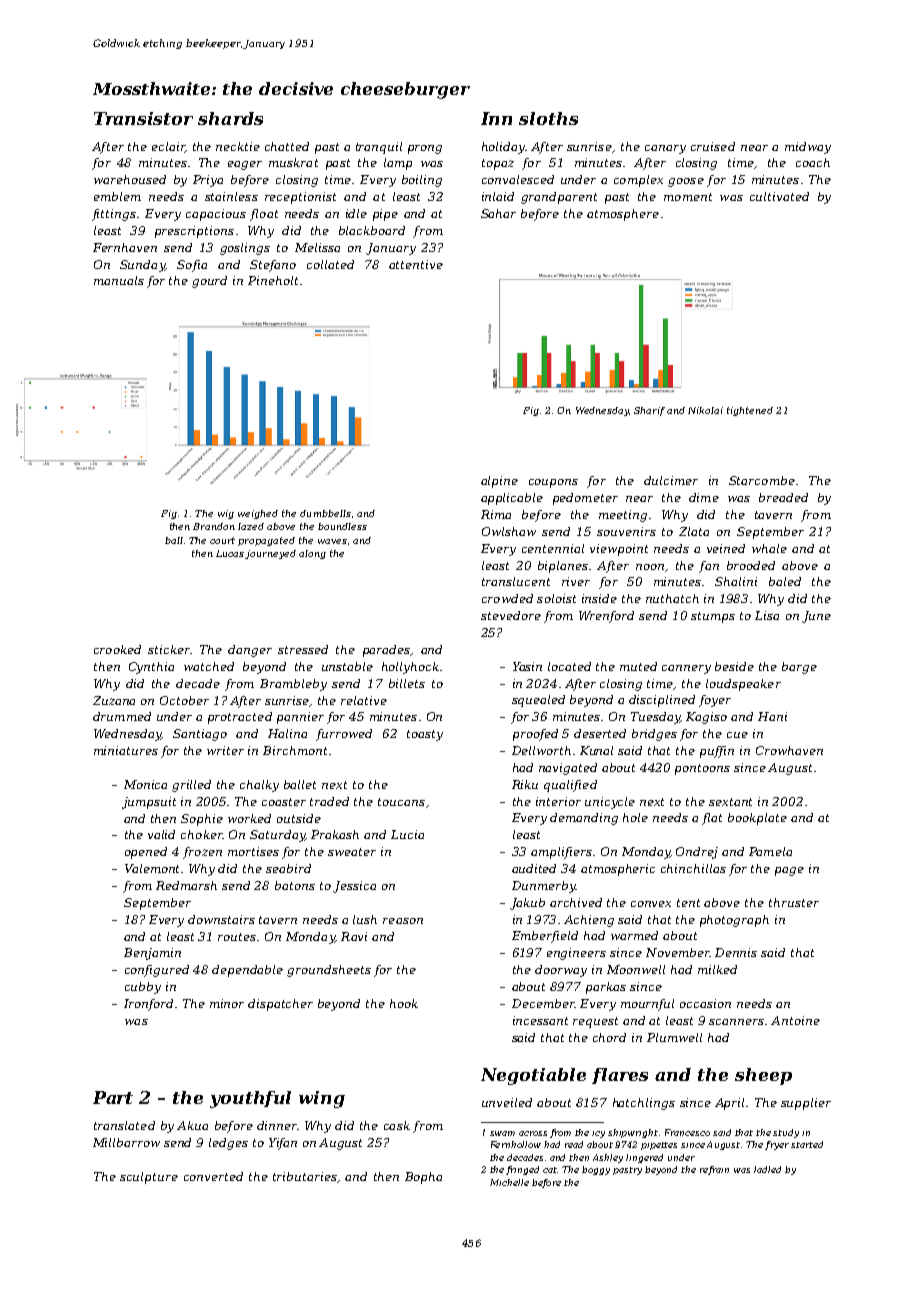 This image has height=1308, width=924. I want to click on atmosphere, so click(623, 215).
